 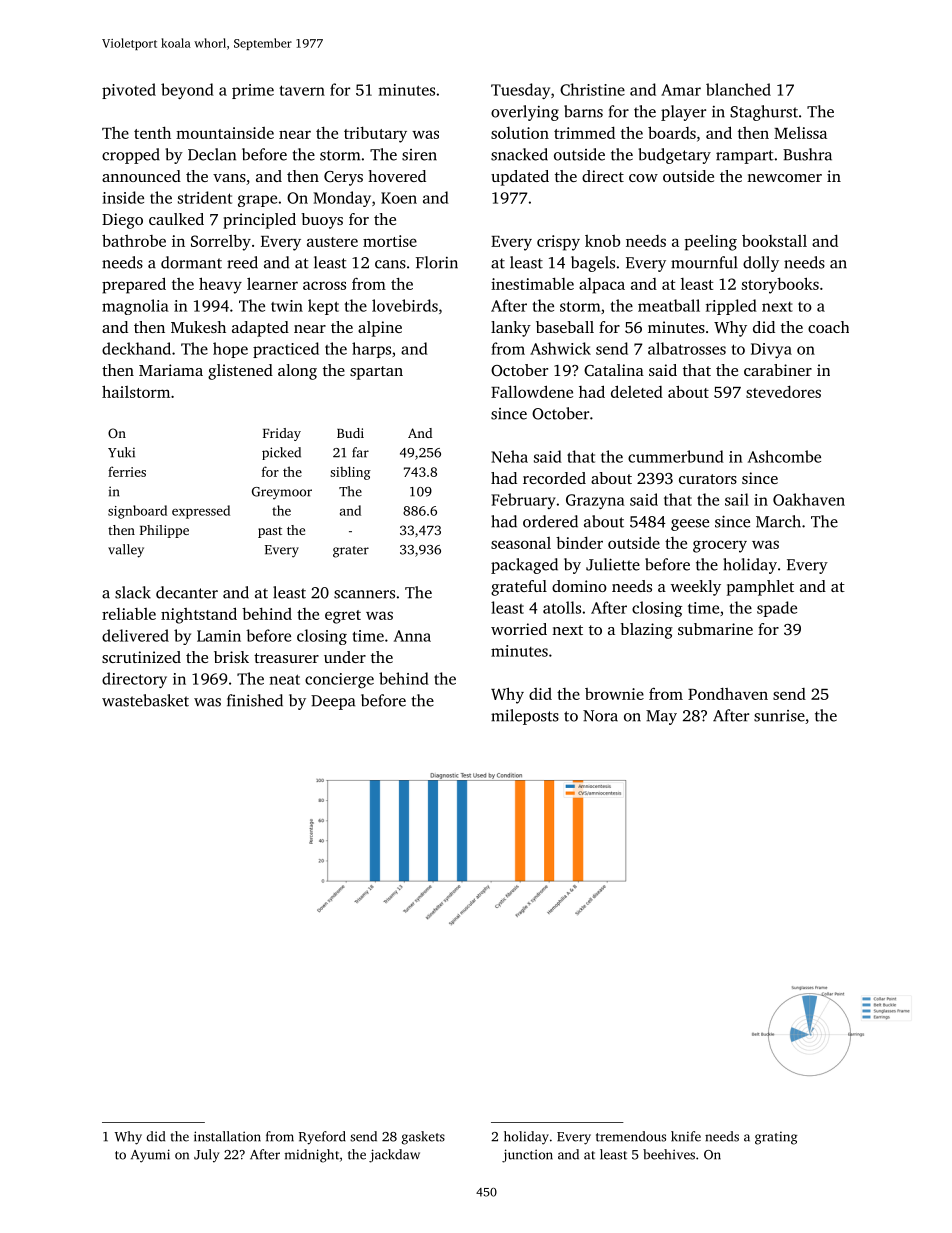 I want to click on mournful, so click(x=704, y=262).
